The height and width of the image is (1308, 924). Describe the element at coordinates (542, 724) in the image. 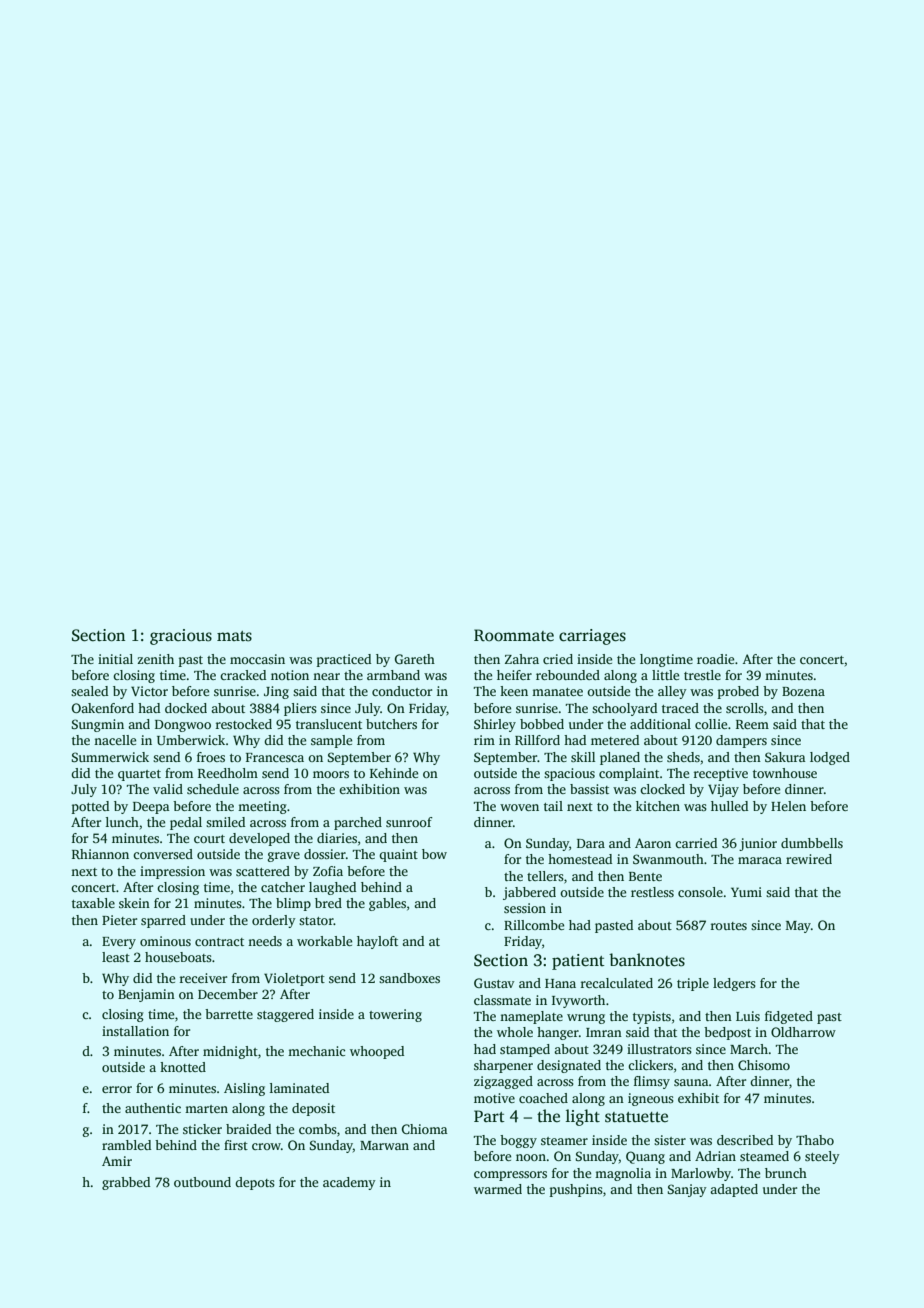

I see `bobbed` at that location.
